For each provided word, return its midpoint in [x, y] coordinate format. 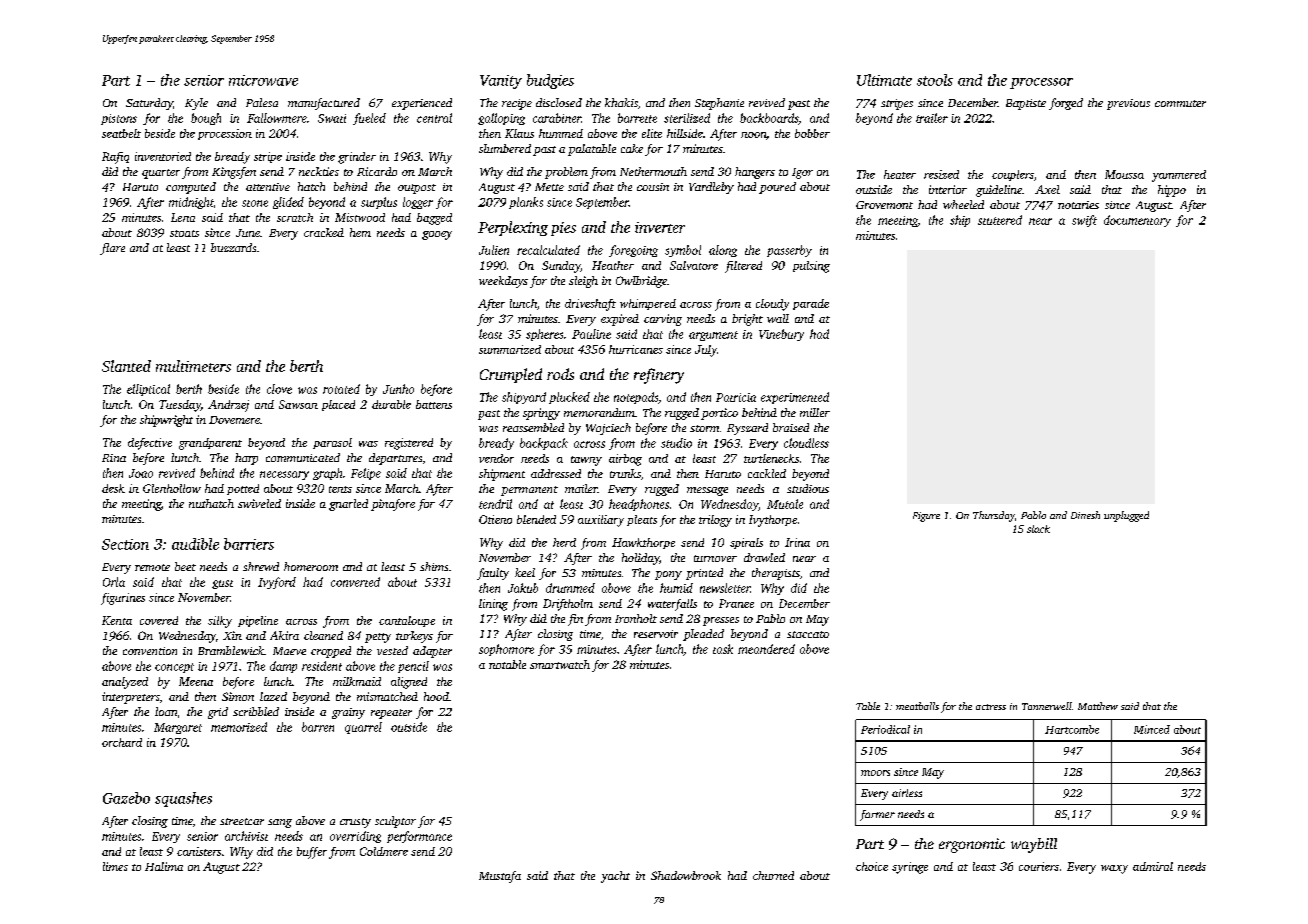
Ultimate [884, 80]
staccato [808, 634]
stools [935, 80]
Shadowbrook [686, 875]
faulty [493, 574]
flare [112, 249]
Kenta [117, 620]
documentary [1137, 221]
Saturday [149, 104]
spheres [544, 335]
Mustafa [500, 877]
